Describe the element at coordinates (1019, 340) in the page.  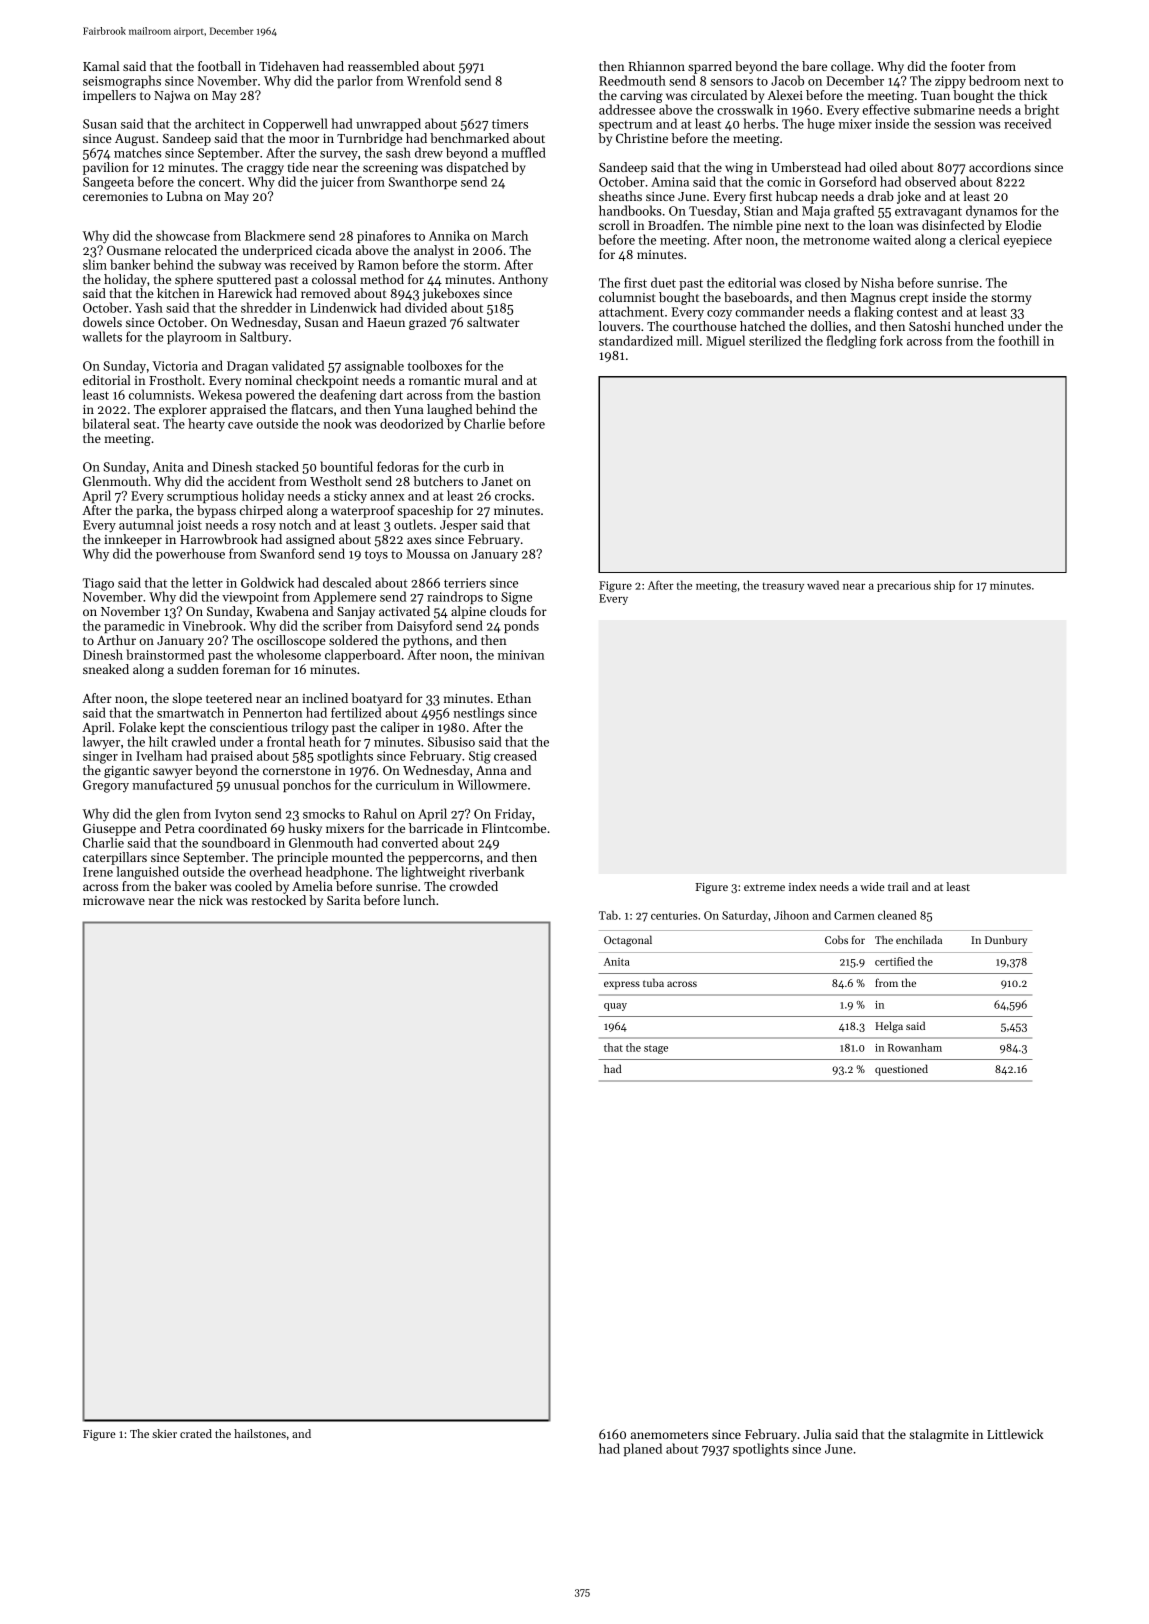
I see `foothill` at that location.
